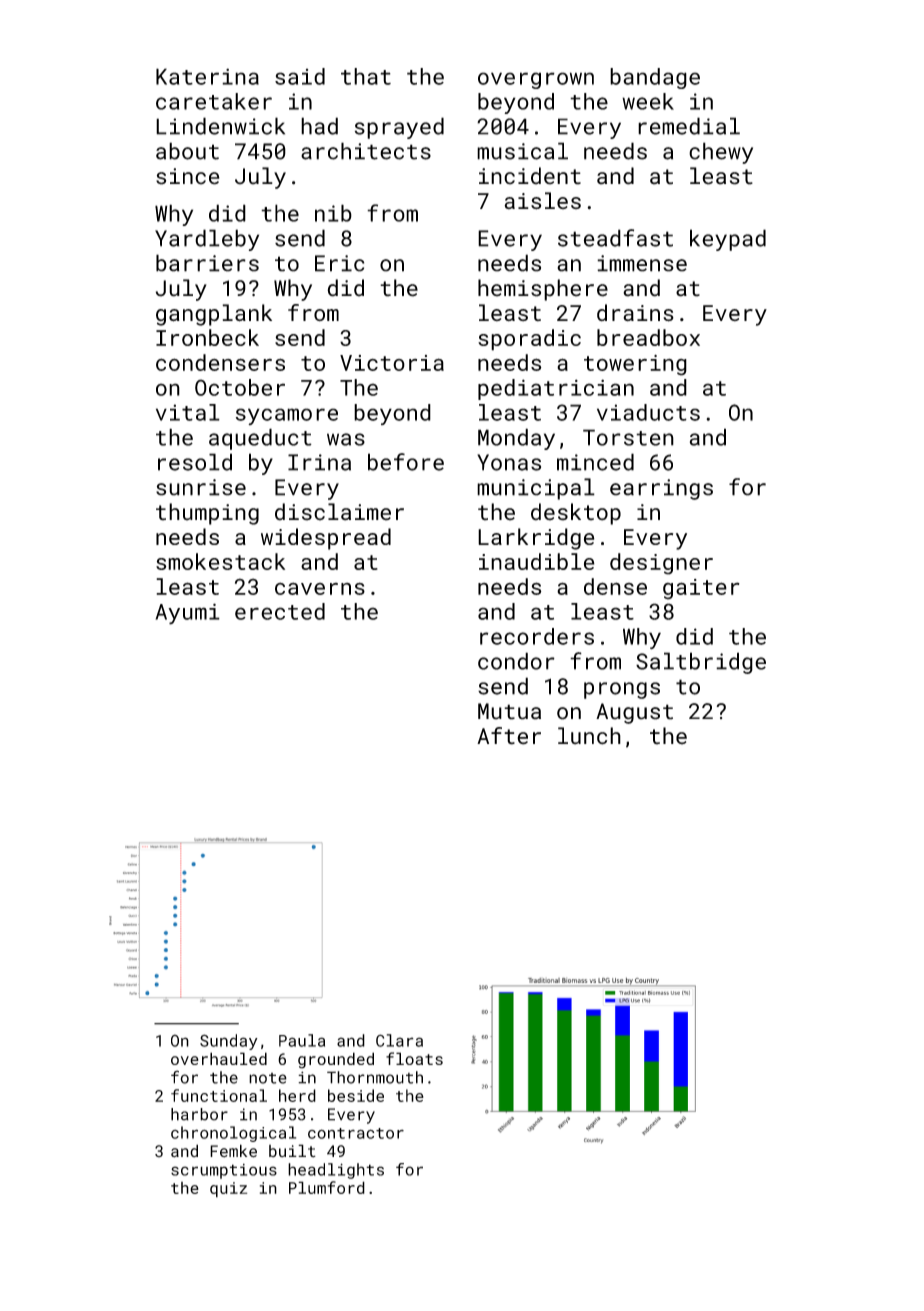  What do you see at coordinates (302, 1040) in the screenshot?
I see `Paula` at bounding box center [302, 1040].
